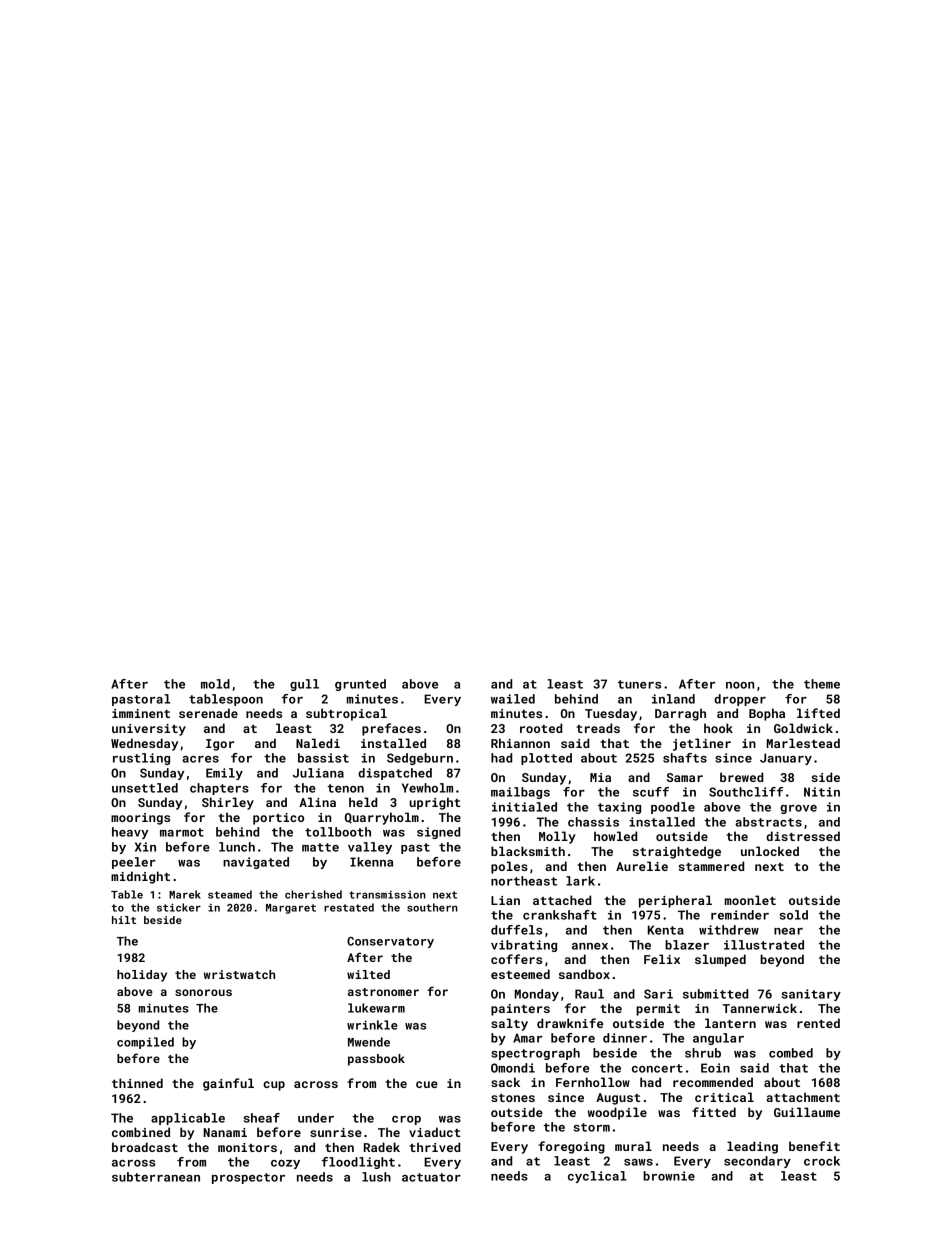  What do you see at coordinates (208, 713) in the screenshot?
I see `serenade` at bounding box center [208, 713].
